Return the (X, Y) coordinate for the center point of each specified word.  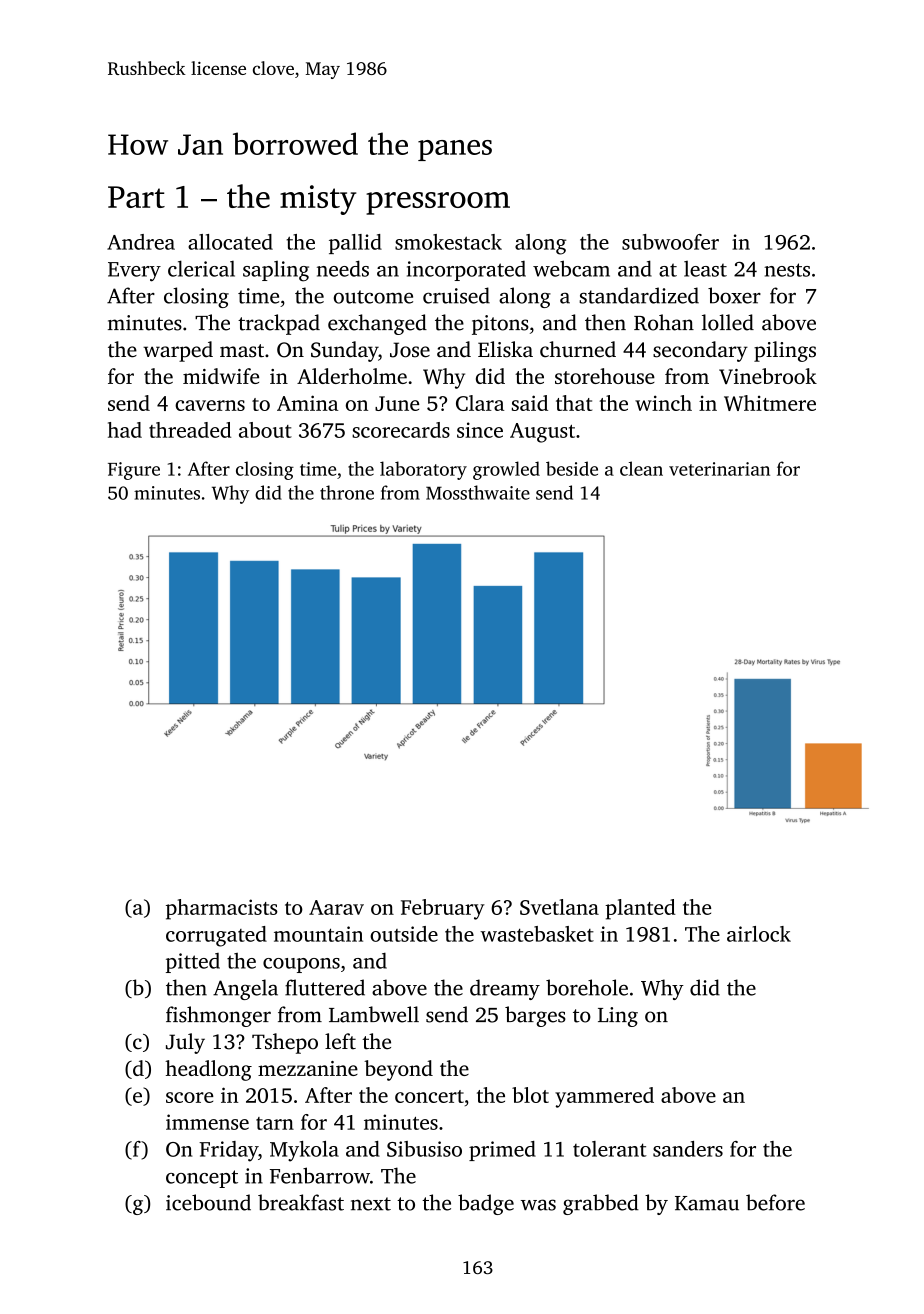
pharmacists (222, 909)
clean (641, 468)
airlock (759, 934)
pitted (193, 963)
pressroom (438, 203)
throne (347, 492)
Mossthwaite (478, 492)
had (125, 430)
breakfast (301, 1202)
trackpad (279, 324)
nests (787, 270)
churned (578, 349)
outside (404, 934)
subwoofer (670, 242)
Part (136, 197)
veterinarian (719, 469)
